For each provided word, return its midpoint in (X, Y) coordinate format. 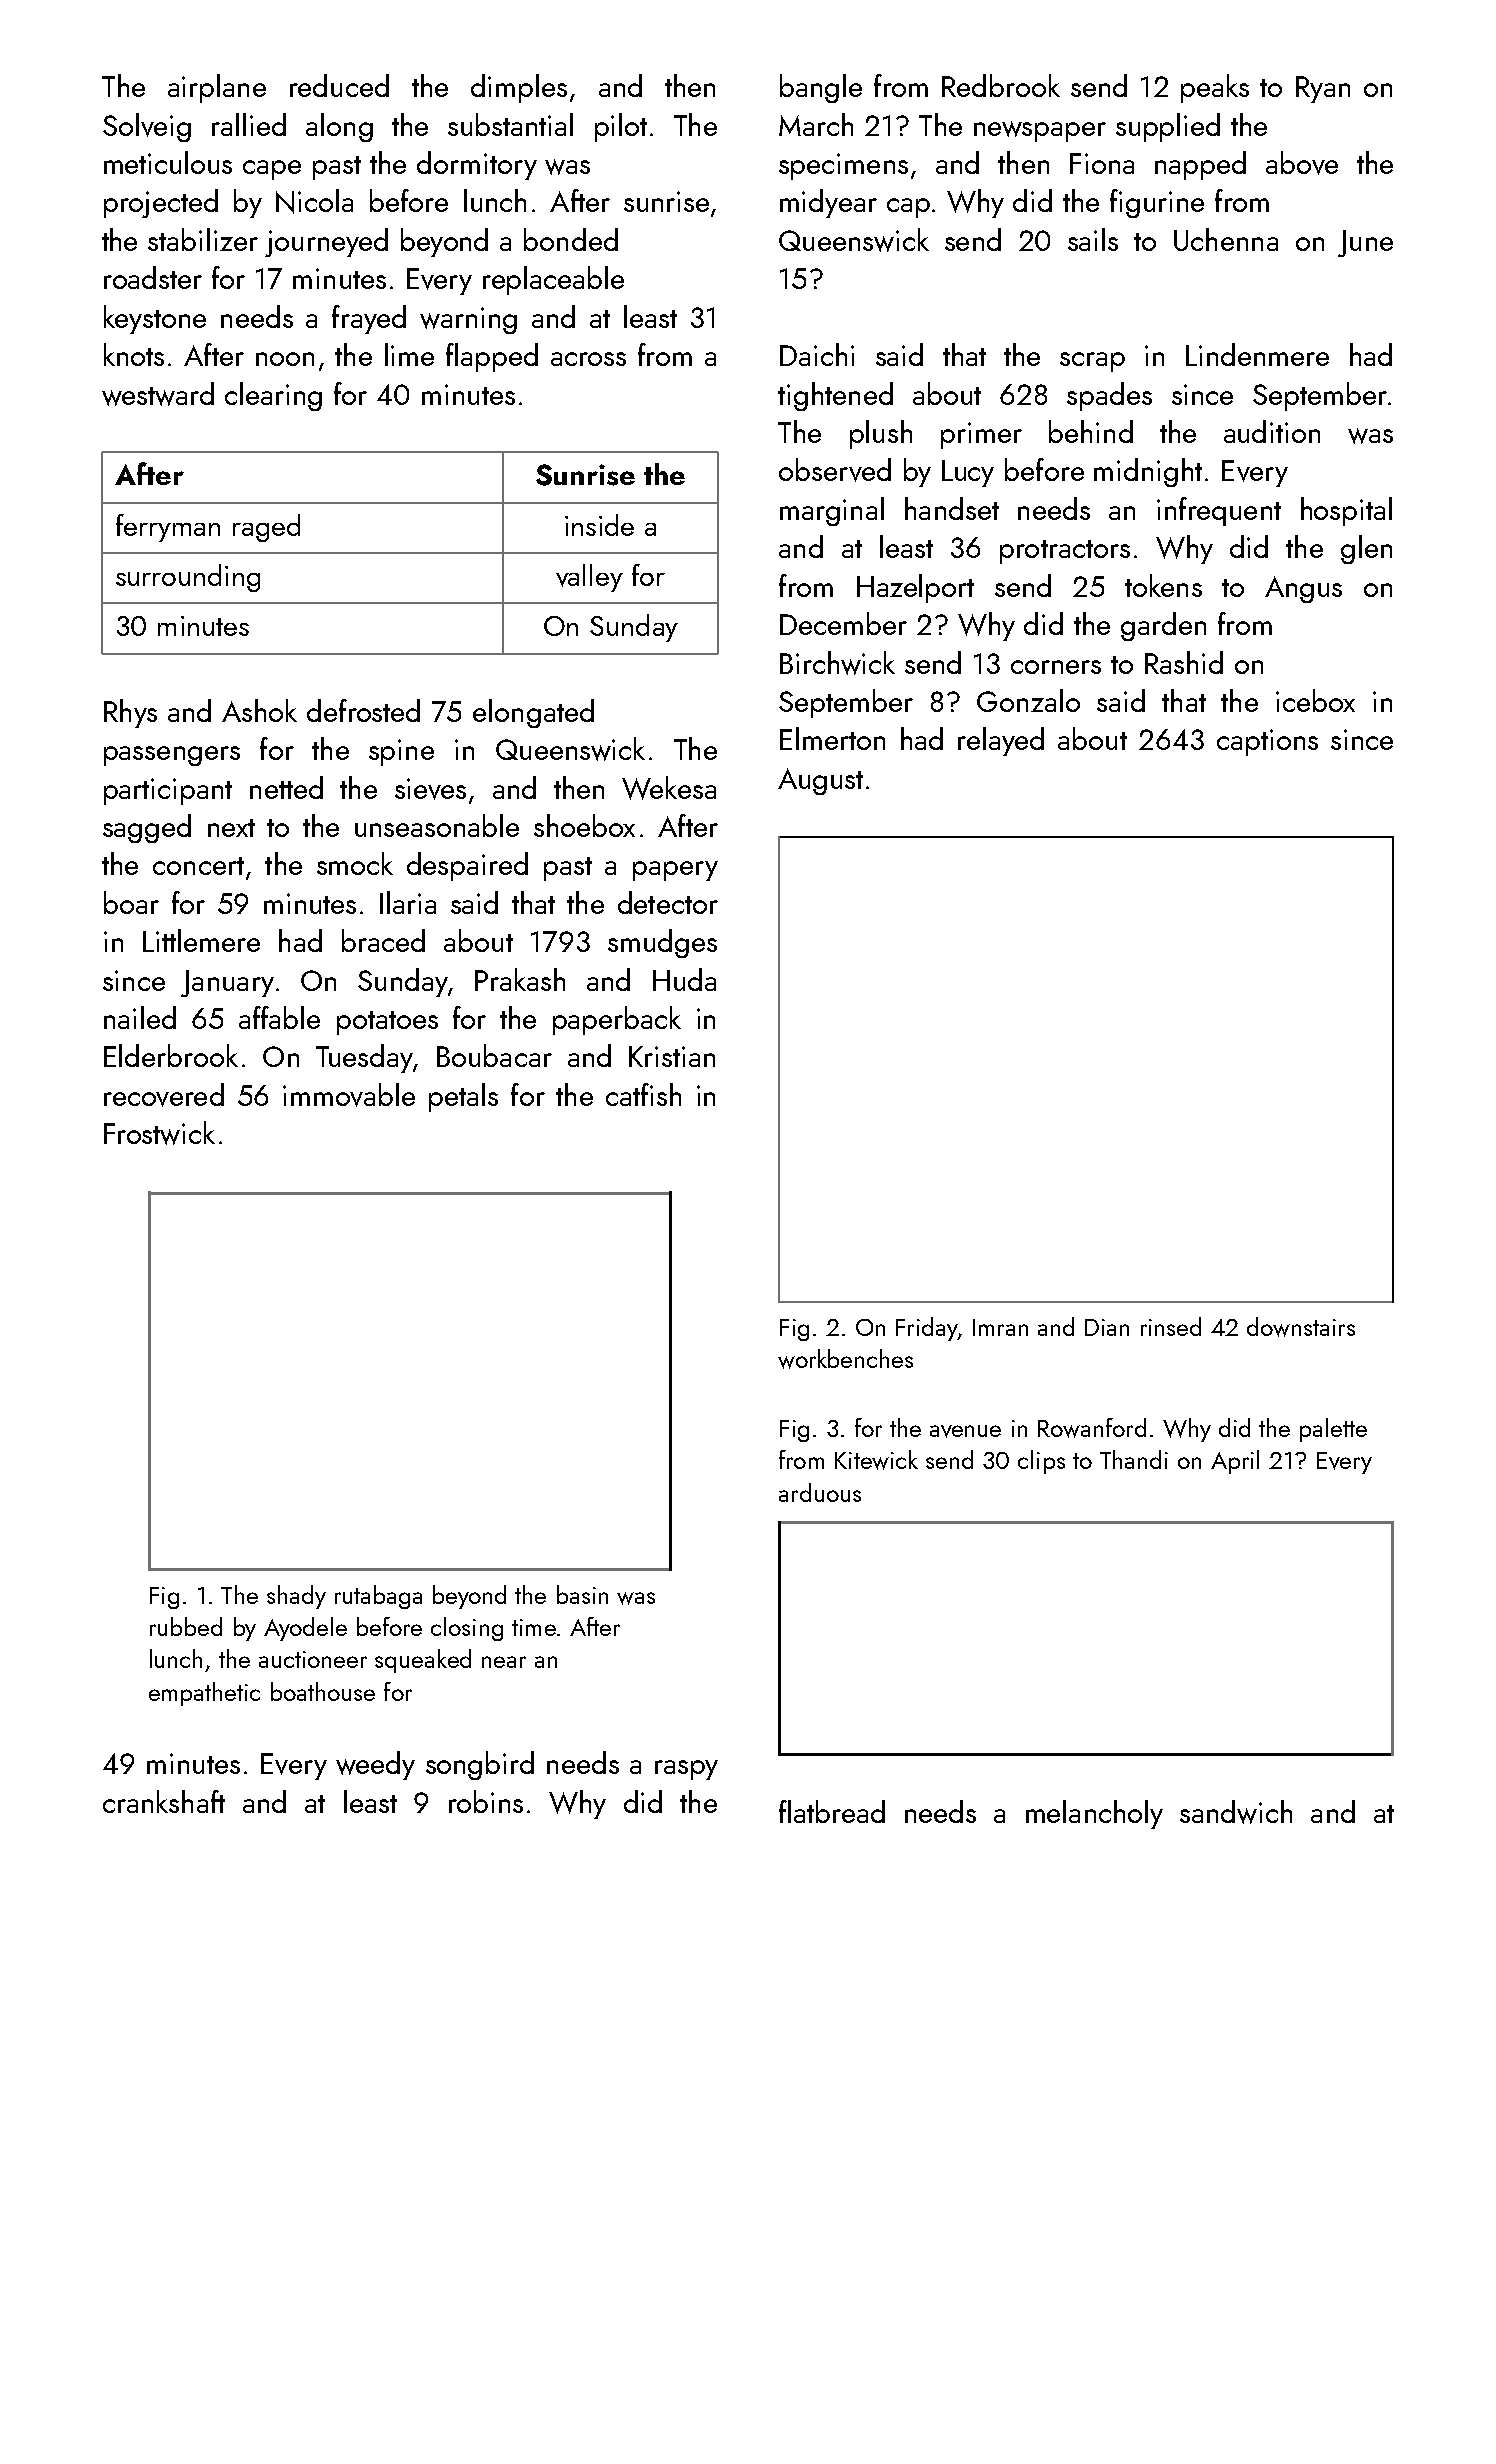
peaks (1215, 88)
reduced (339, 85)
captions (1267, 742)
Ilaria (408, 902)
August (820, 781)
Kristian (672, 1056)
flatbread (832, 1811)
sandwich (1236, 1812)
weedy (375, 1765)
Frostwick (159, 1133)
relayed (1001, 741)
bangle (821, 88)
